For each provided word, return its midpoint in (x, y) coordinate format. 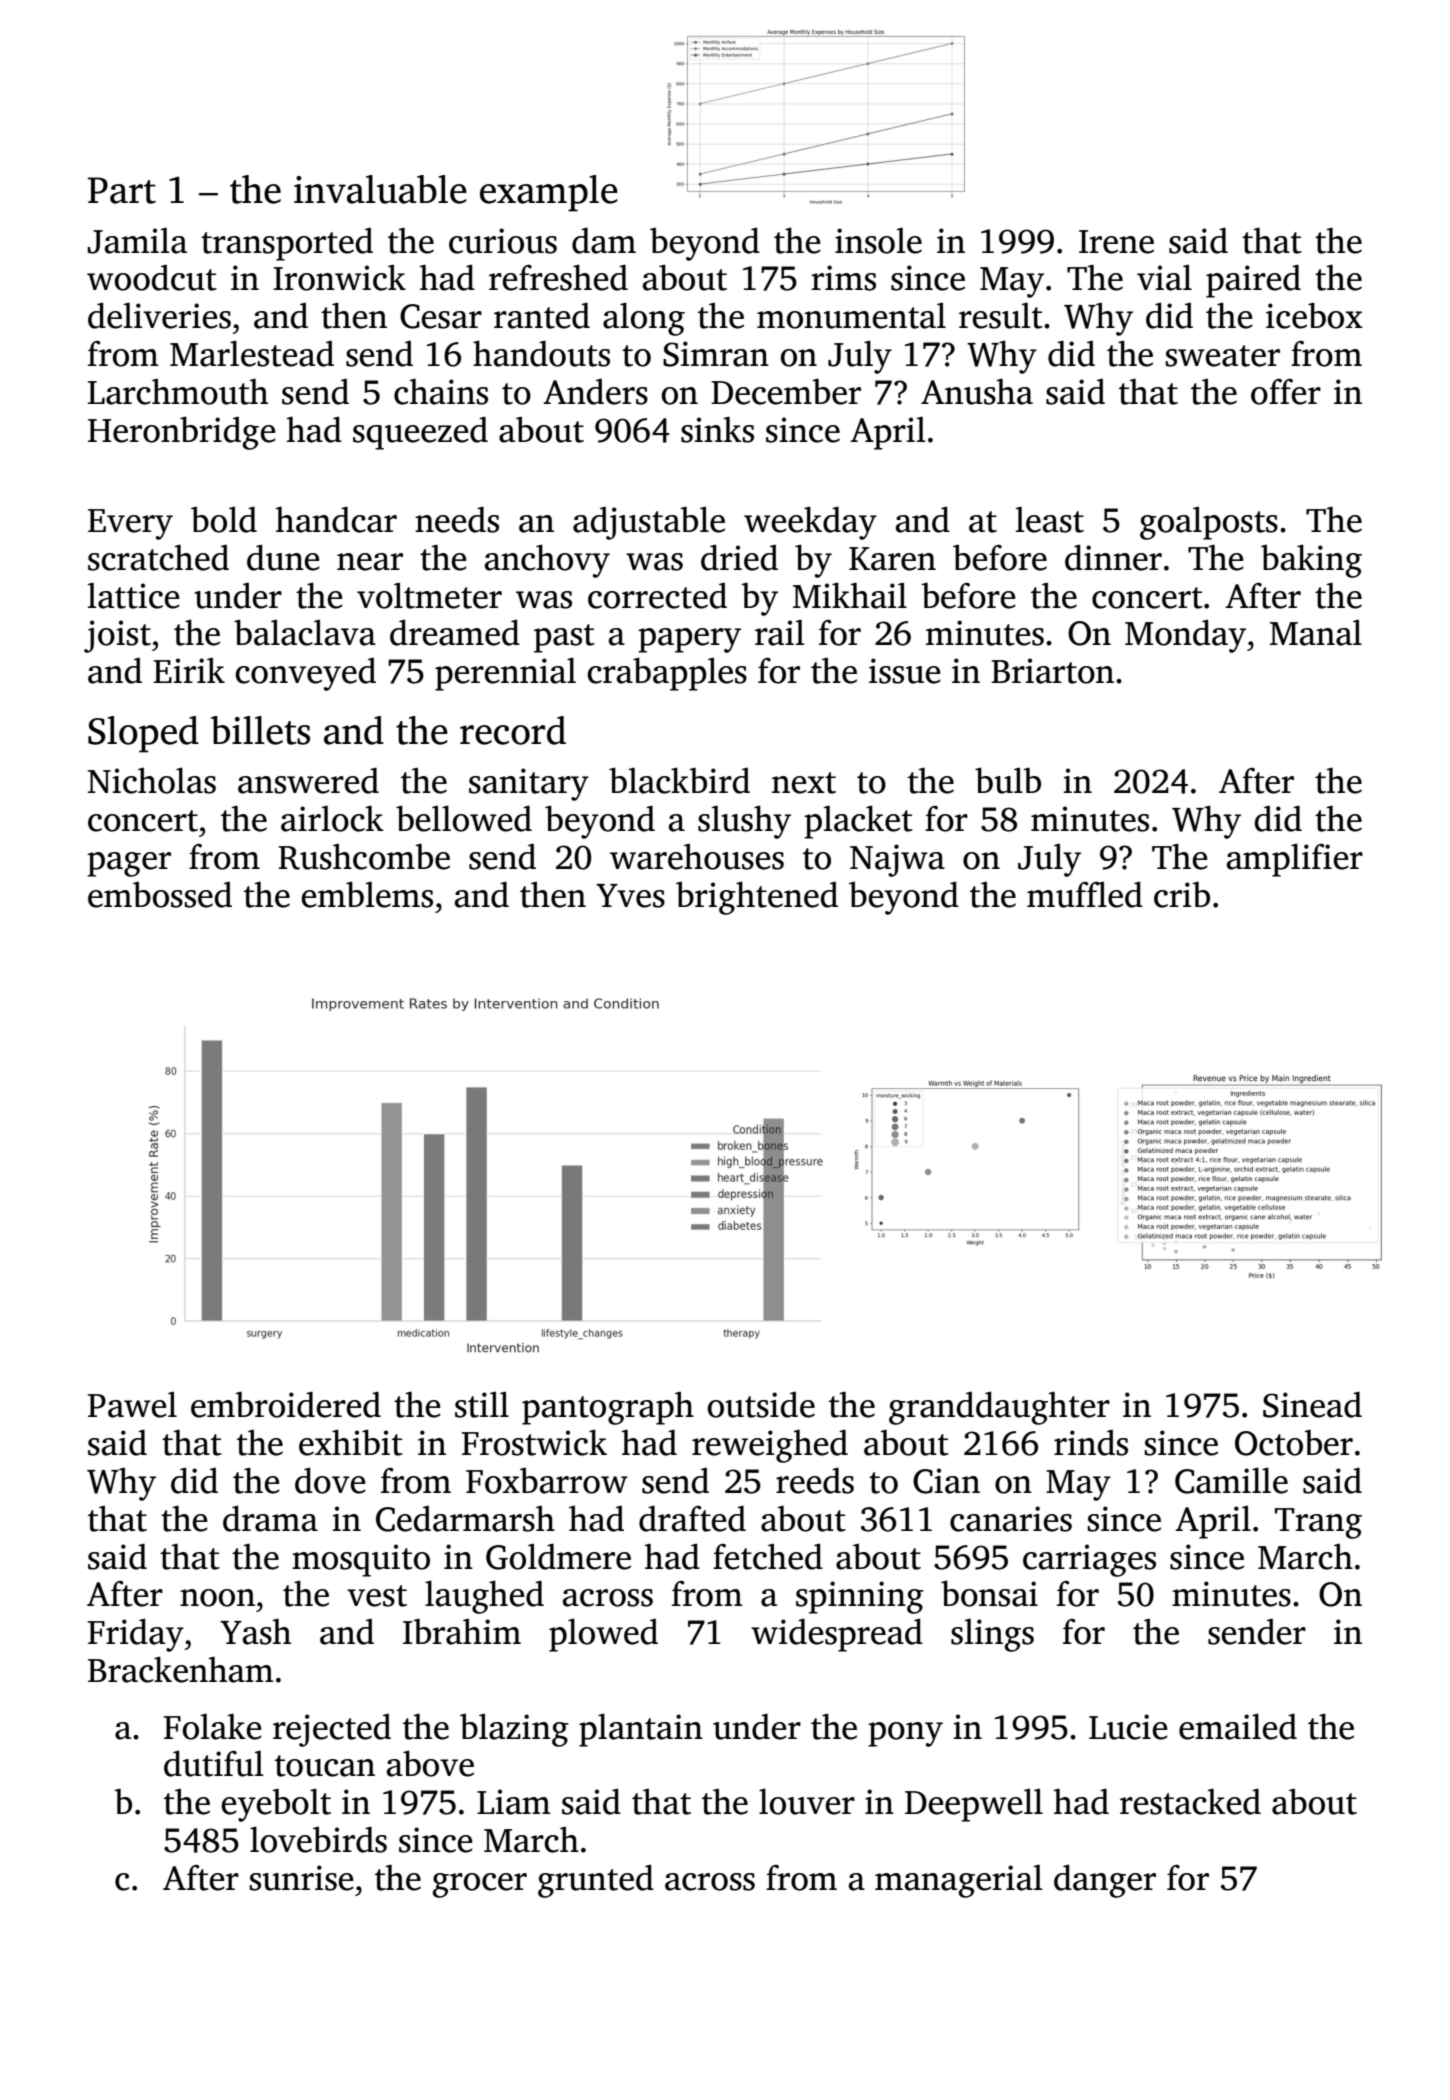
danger (1105, 1881)
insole (878, 240)
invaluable (380, 189)
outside (761, 1405)
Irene (1116, 242)
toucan (325, 1766)
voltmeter (429, 596)
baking (1311, 561)
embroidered (286, 1404)
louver (807, 1801)
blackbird (679, 780)
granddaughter (999, 1408)
